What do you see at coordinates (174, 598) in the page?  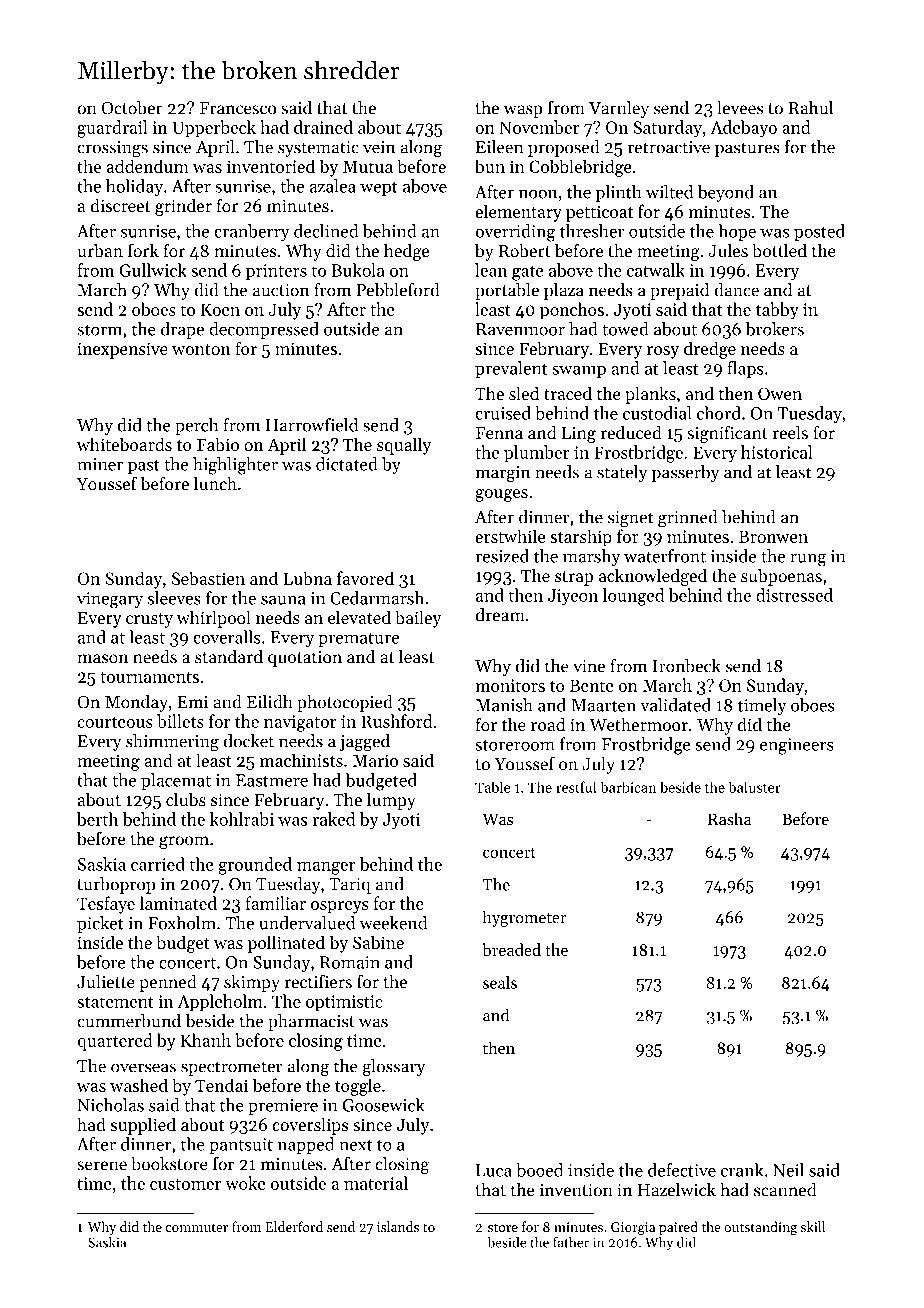 I see `sleeves` at bounding box center [174, 598].
